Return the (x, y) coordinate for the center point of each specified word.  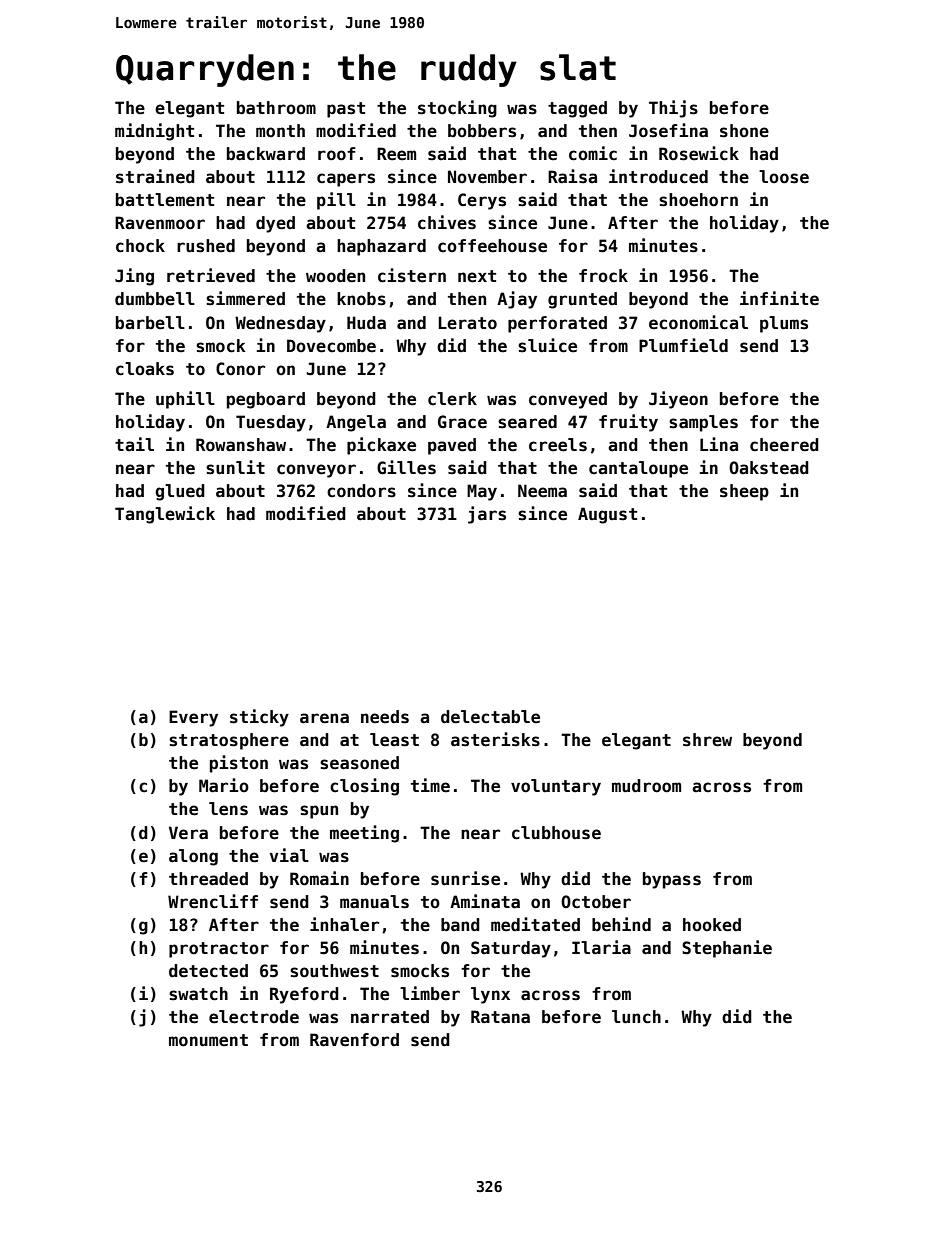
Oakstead (769, 468)
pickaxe (381, 446)
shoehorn (698, 200)
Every (193, 718)
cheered (784, 445)
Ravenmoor (160, 223)
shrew (707, 740)
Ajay (517, 300)
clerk (452, 399)
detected (208, 971)
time (430, 785)
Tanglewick (165, 515)
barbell (150, 323)
